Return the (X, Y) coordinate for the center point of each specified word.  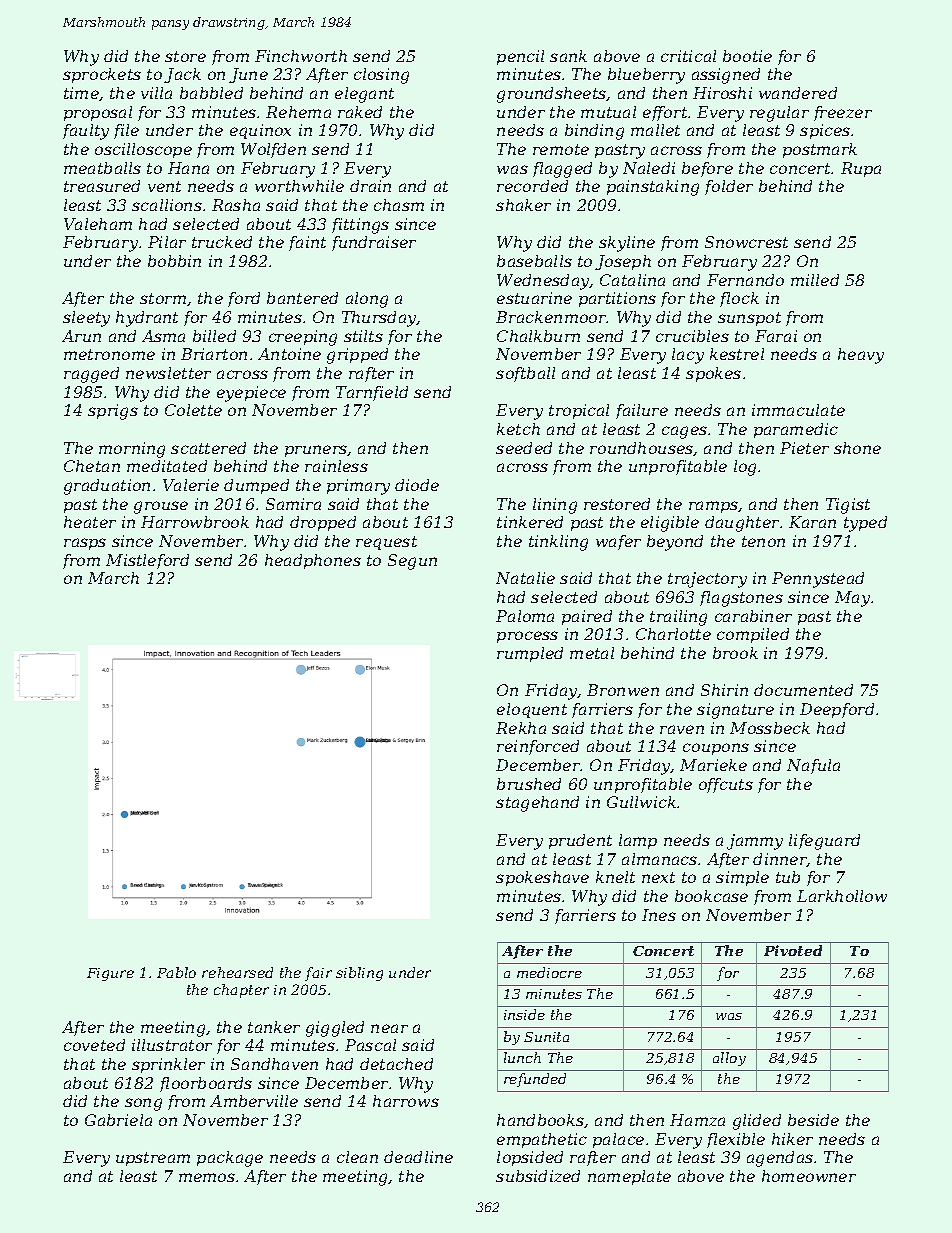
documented (803, 690)
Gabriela (118, 1120)
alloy (729, 1059)
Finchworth (301, 56)
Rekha (521, 728)
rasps (85, 544)
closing (381, 76)
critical (688, 56)
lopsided (530, 1158)
